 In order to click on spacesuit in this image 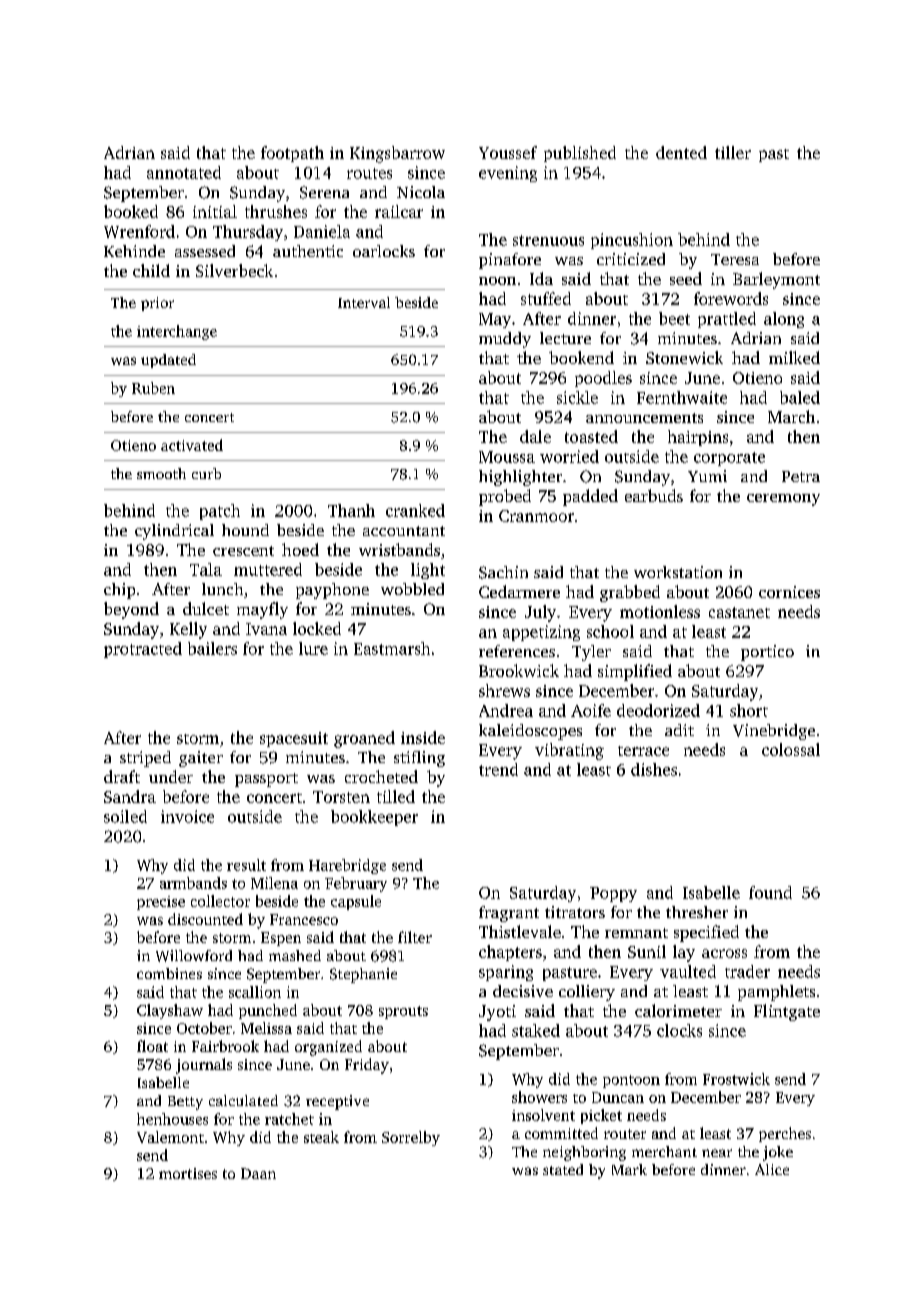, I will do `click(294, 739)`.
